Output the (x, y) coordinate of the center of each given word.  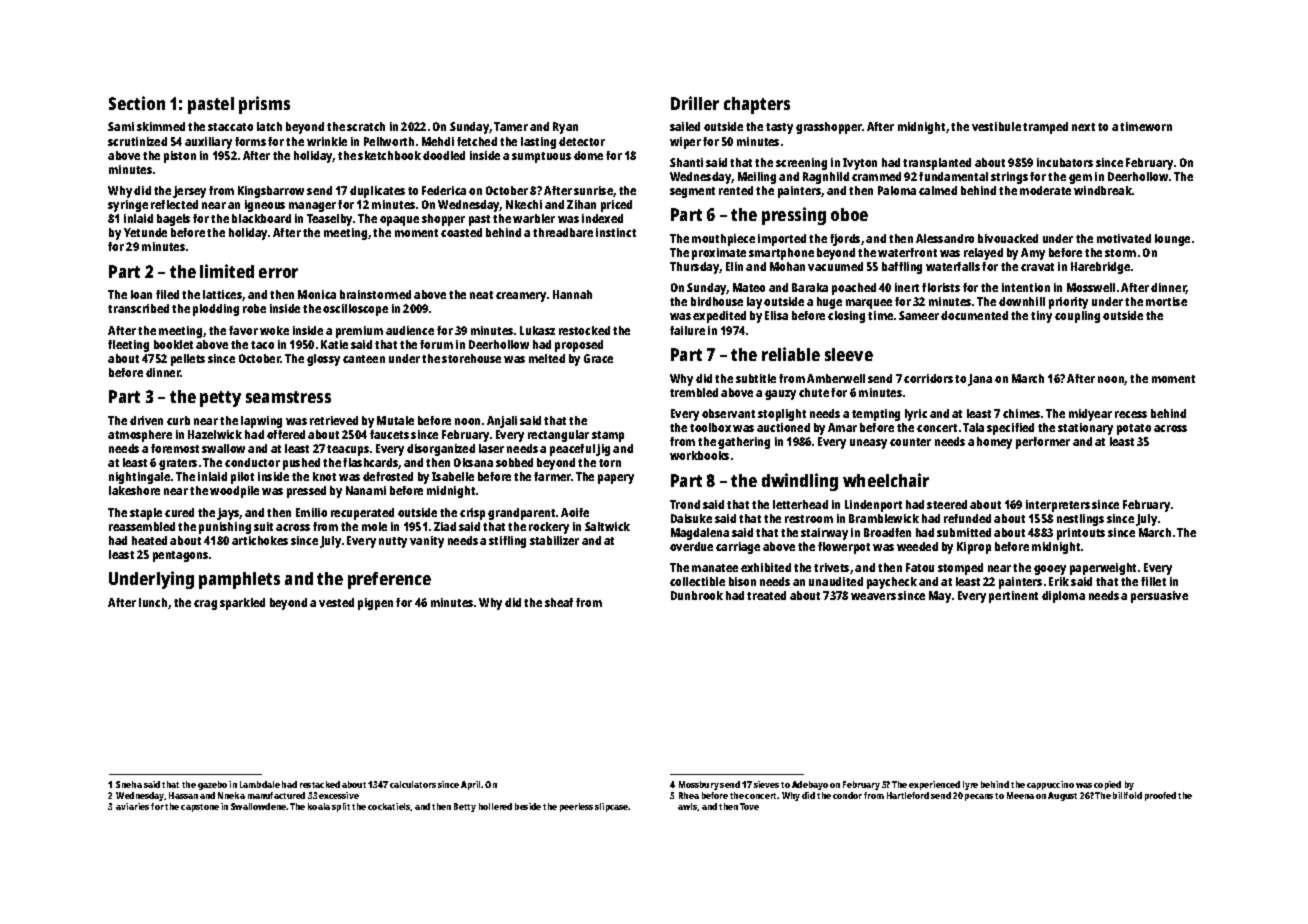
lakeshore (134, 490)
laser (491, 448)
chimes (1021, 413)
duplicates (377, 192)
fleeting (128, 346)
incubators (1065, 162)
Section (137, 103)
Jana (980, 380)
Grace (598, 358)
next (1083, 127)
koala (319, 806)
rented (736, 190)
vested (336, 602)
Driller (695, 103)
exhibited (766, 567)
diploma (1063, 597)
